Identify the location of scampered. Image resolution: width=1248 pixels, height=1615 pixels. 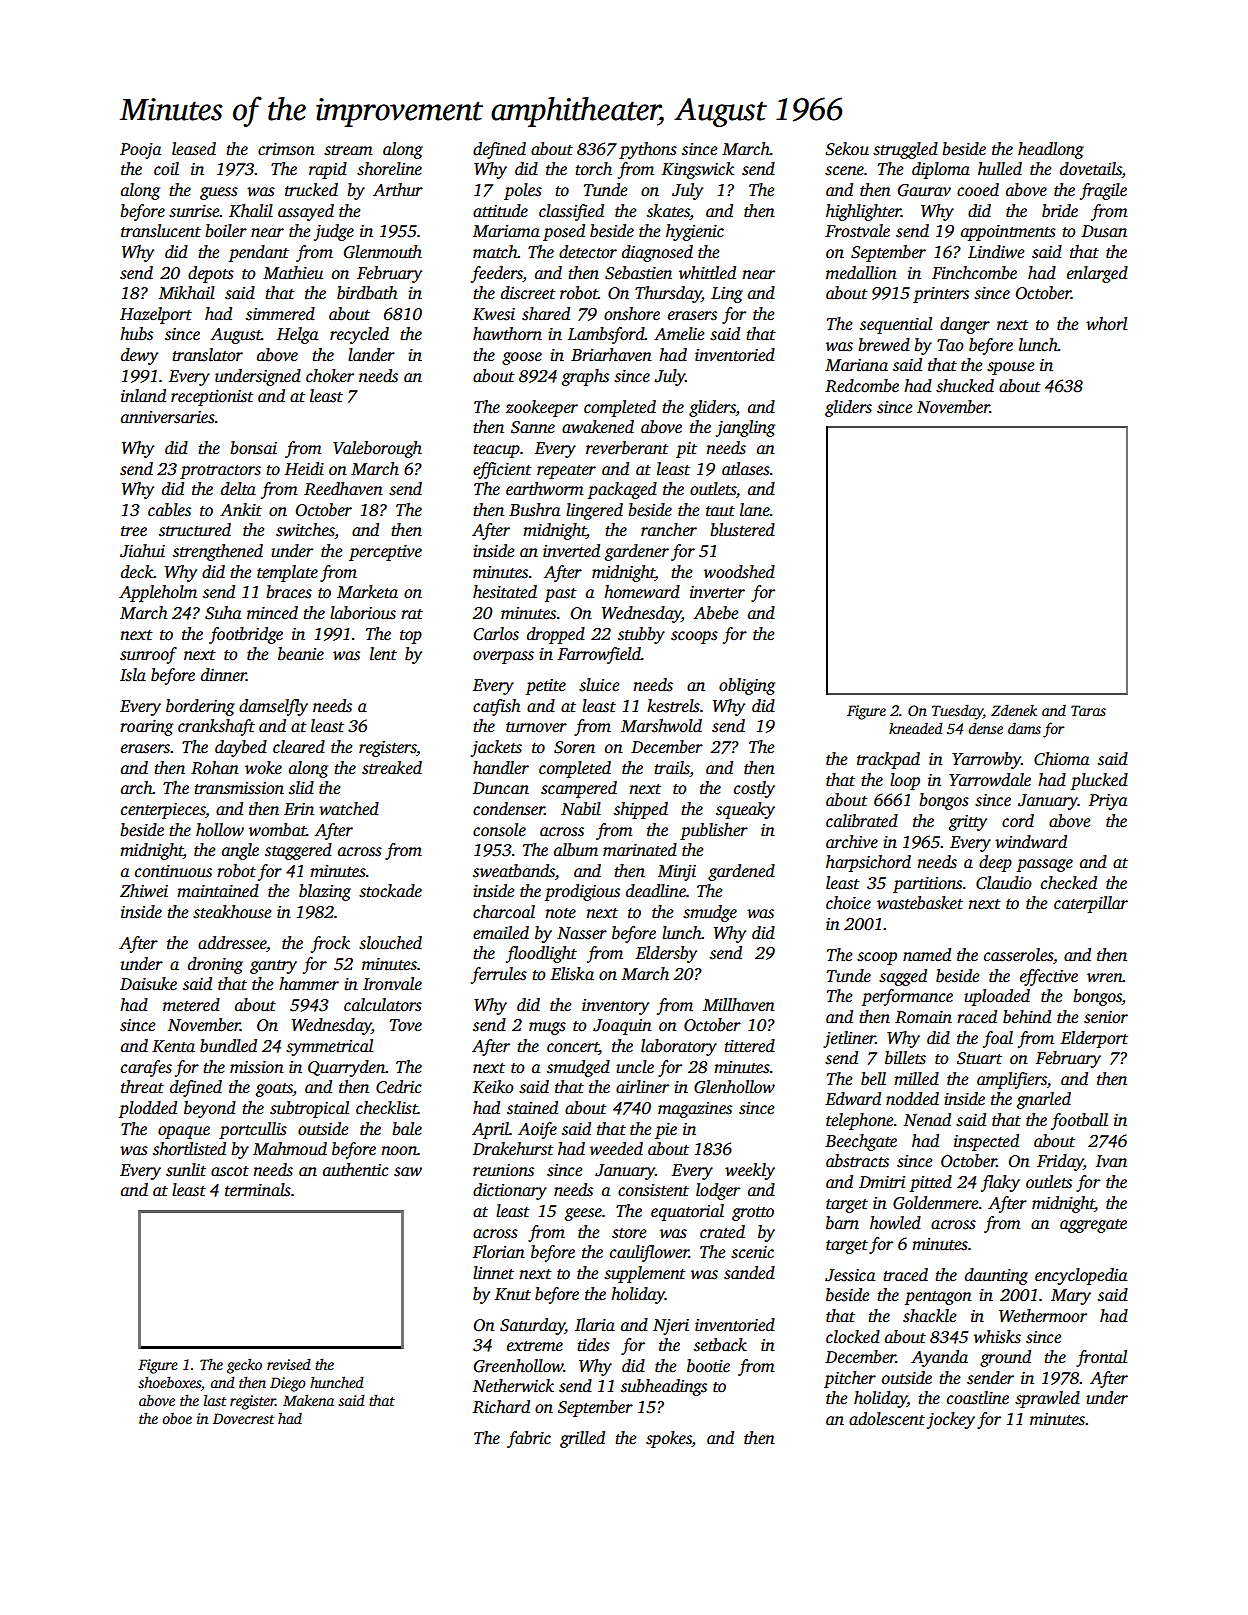
(579, 789).
